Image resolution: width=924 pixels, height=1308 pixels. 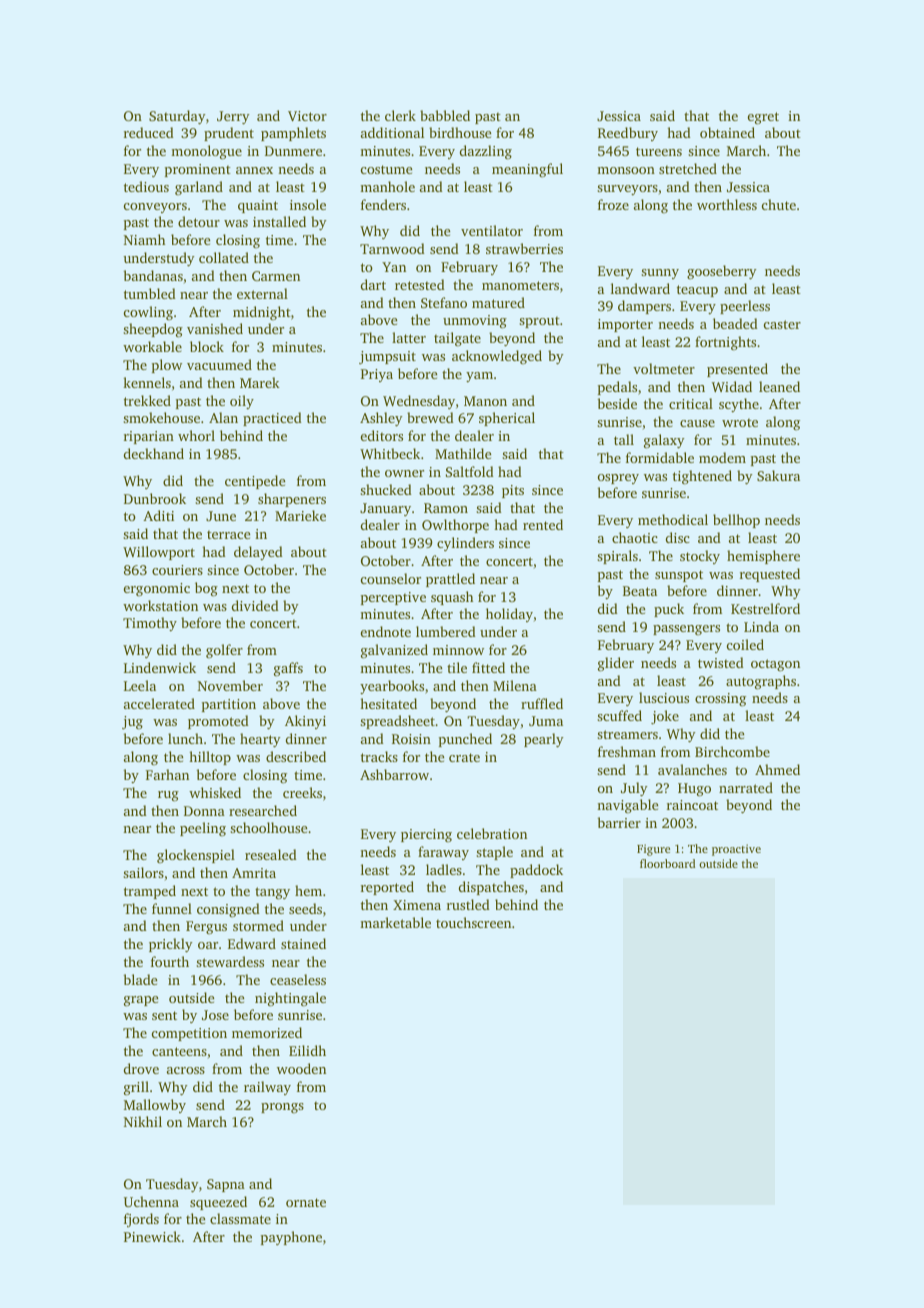 What do you see at coordinates (473, 922) in the image?
I see `touchscreen` at bounding box center [473, 922].
